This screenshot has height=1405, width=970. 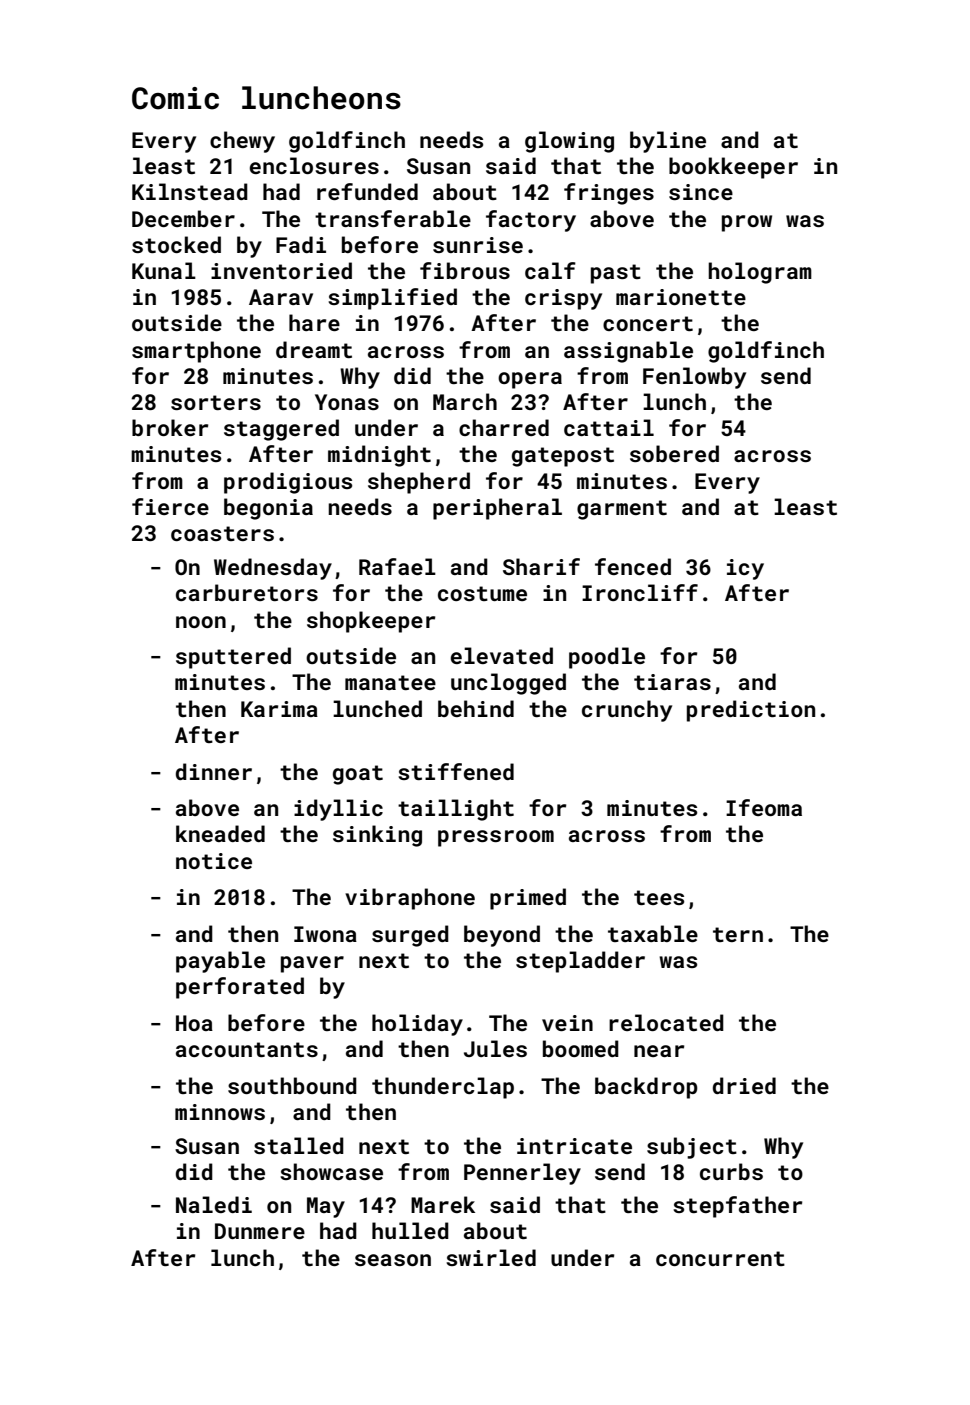 I want to click on dinner, so click(x=214, y=771).
